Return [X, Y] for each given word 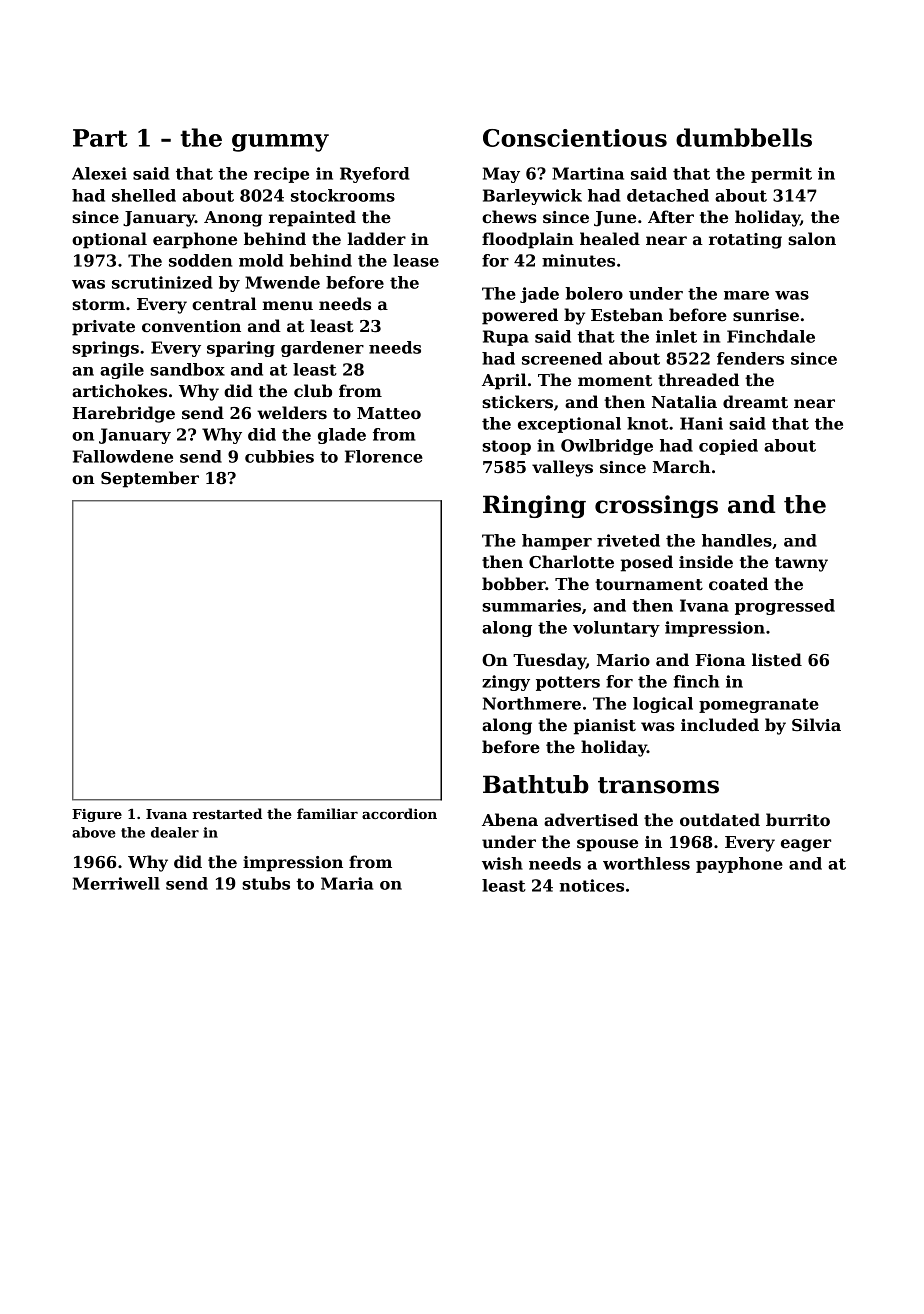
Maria [347, 883]
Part [100, 138]
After [671, 217]
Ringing [534, 506]
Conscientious [575, 138]
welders [292, 413]
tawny [801, 564]
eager [806, 845]
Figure [97, 815]
